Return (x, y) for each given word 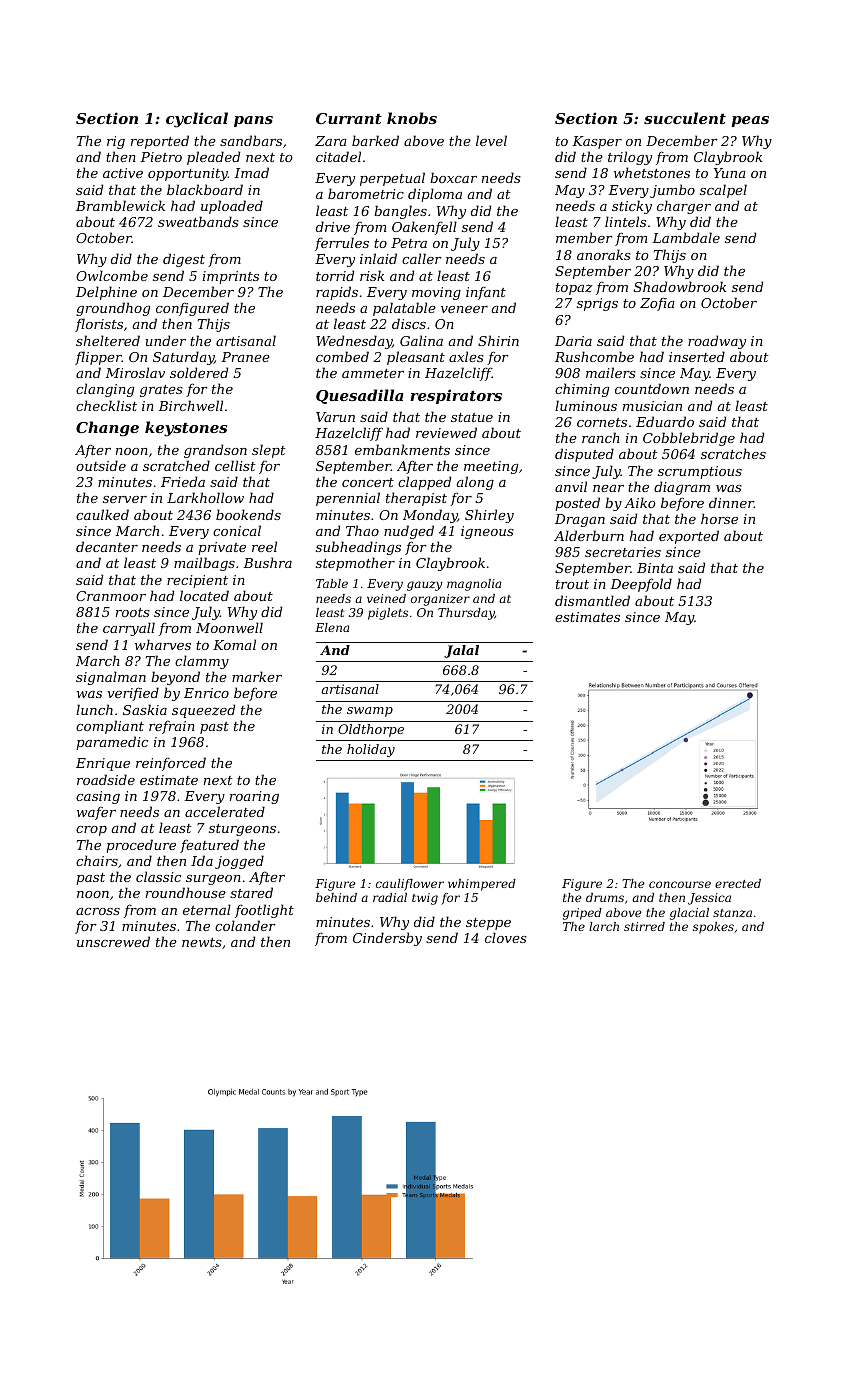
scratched (176, 465)
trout (572, 584)
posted (577, 504)
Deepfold (641, 585)
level (491, 140)
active (123, 173)
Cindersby (387, 939)
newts (202, 942)
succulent (685, 118)
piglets (388, 614)
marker (257, 676)
